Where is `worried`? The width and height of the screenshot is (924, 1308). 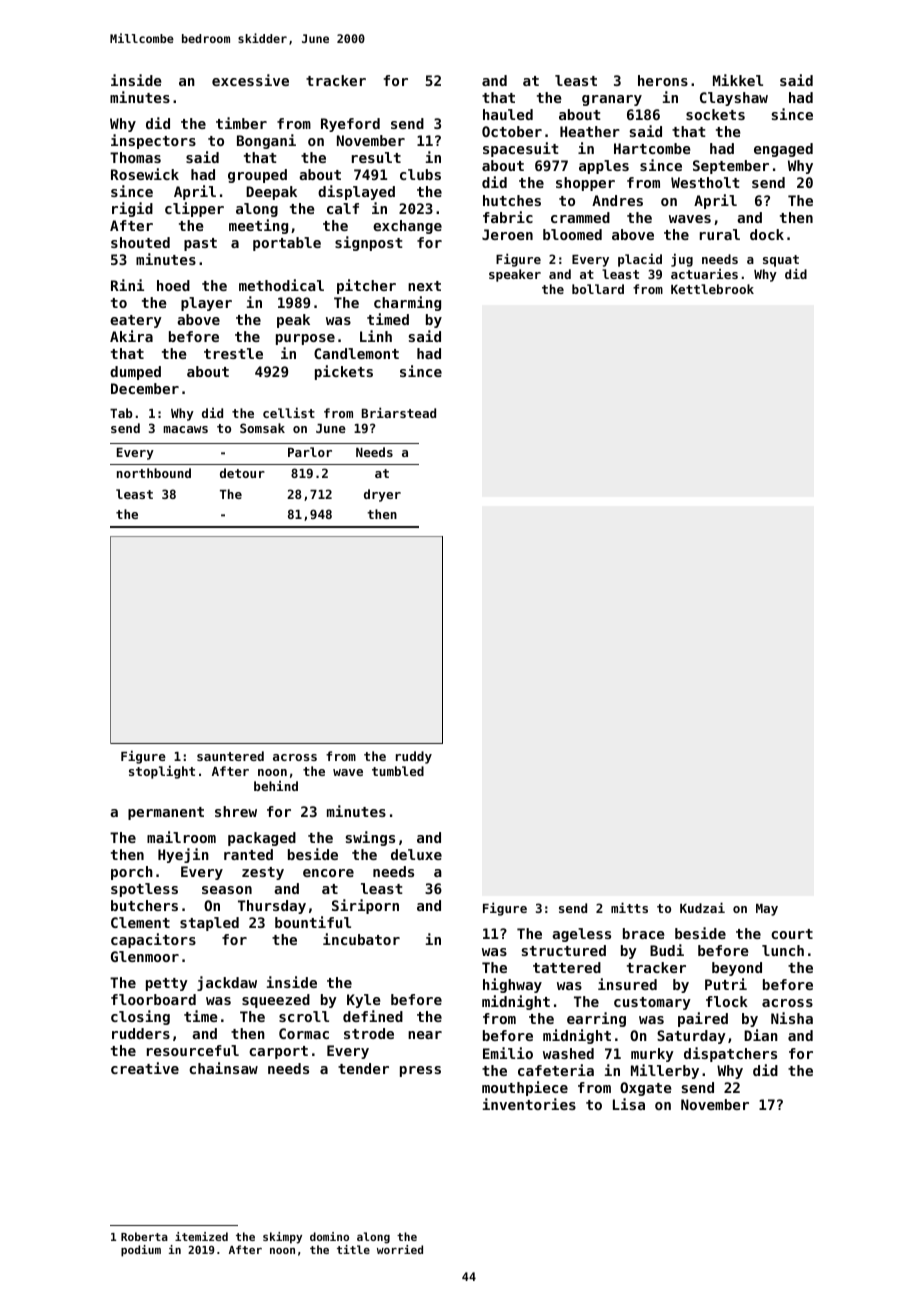 worried is located at coordinates (400, 1249).
